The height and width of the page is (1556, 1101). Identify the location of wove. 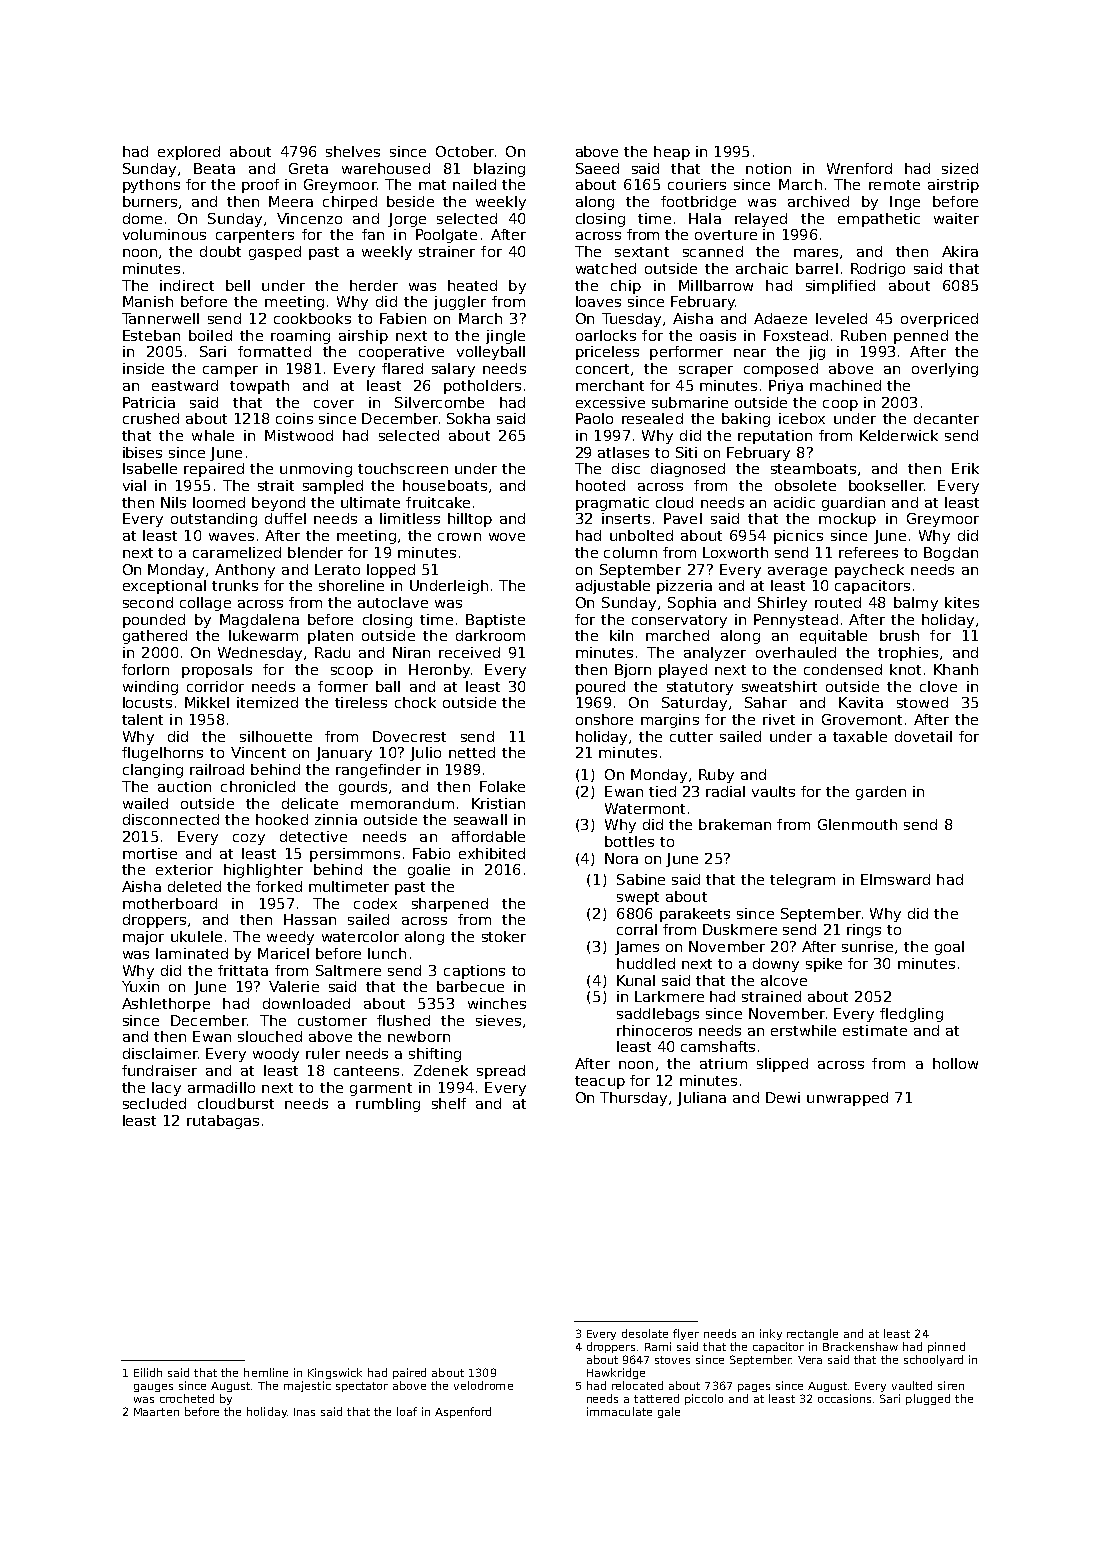
(507, 537).
